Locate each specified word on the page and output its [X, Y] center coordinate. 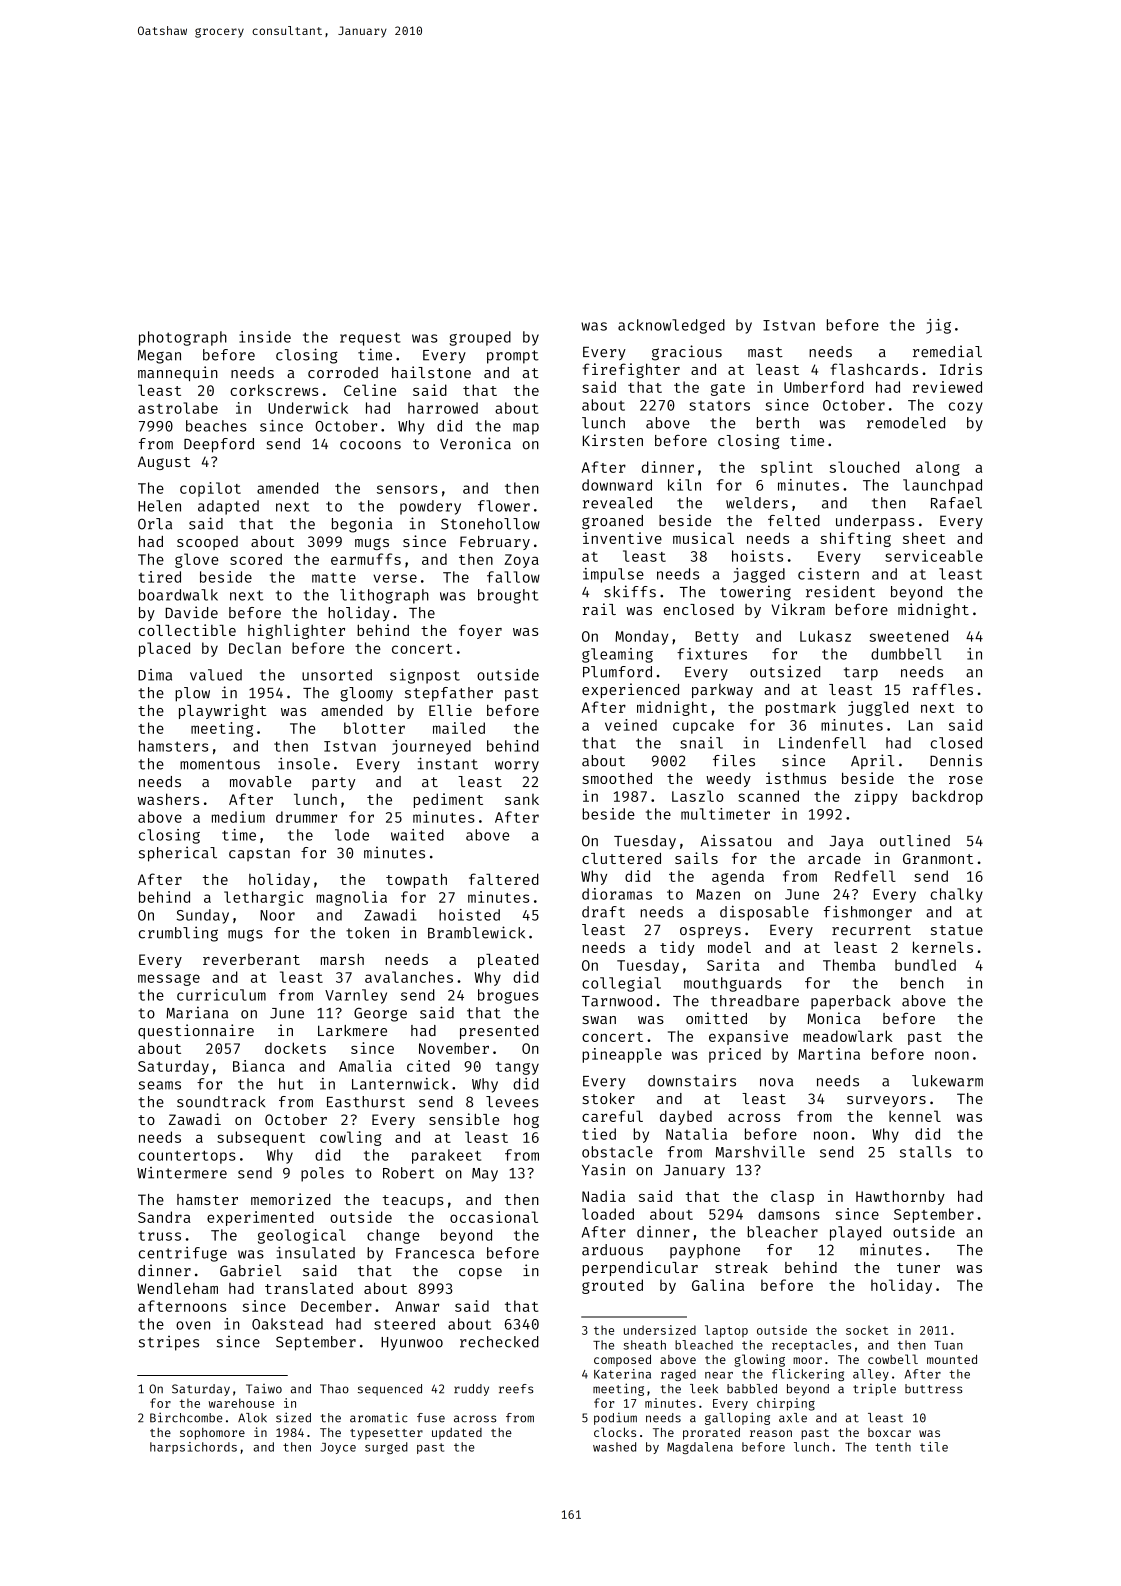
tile [934, 1447]
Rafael [956, 503]
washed [614, 1447]
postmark [801, 708]
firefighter [631, 370]
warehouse [241, 1403]
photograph [183, 338]
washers [168, 799]
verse [395, 578]
